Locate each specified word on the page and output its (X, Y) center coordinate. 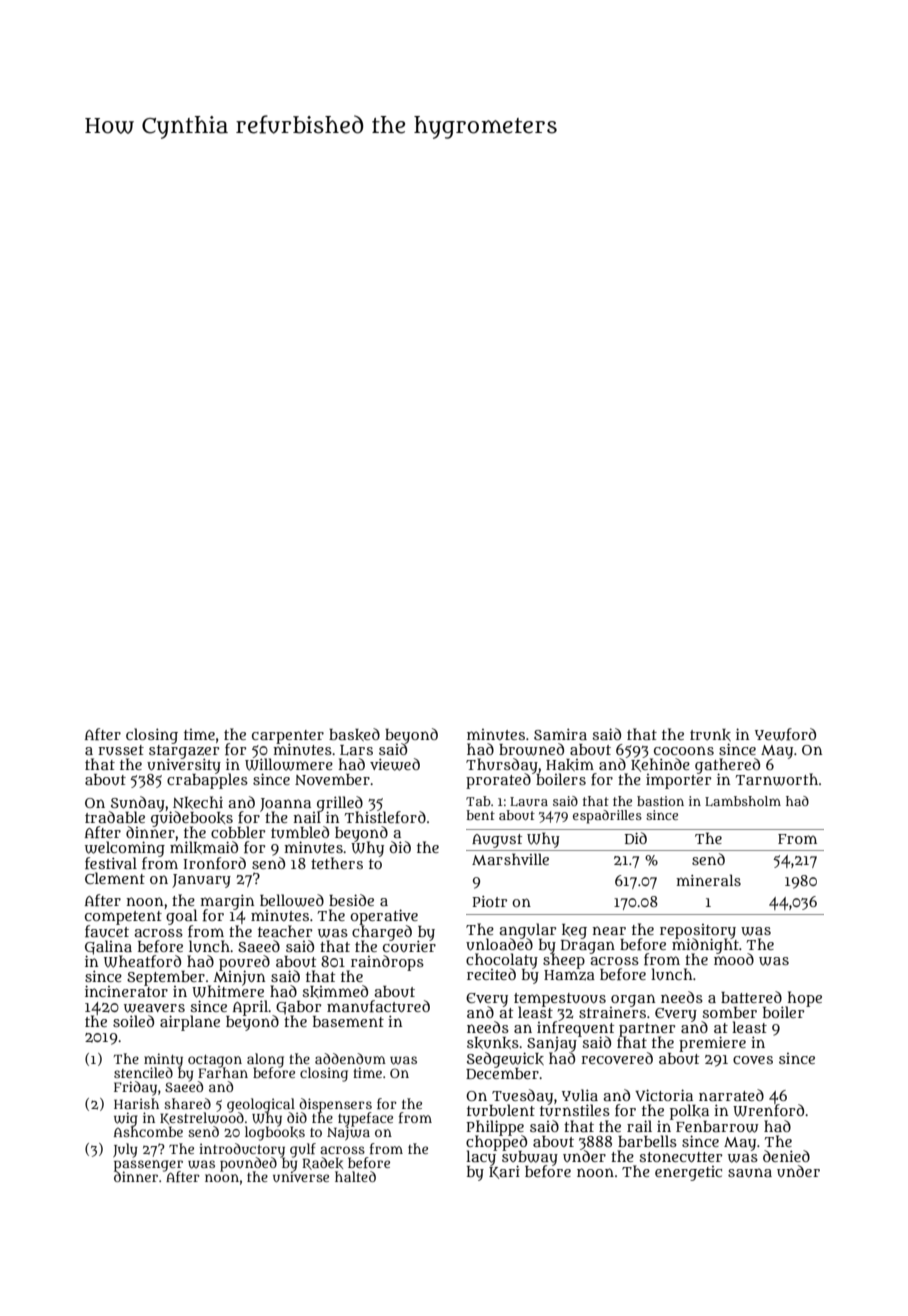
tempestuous (560, 1000)
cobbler (238, 832)
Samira (560, 734)
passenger (148, 1165)
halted (355, 1176)
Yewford (785, 734)
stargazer (184, 752)
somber (729, 1012)
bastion (660, 801)
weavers (154, 1008)
